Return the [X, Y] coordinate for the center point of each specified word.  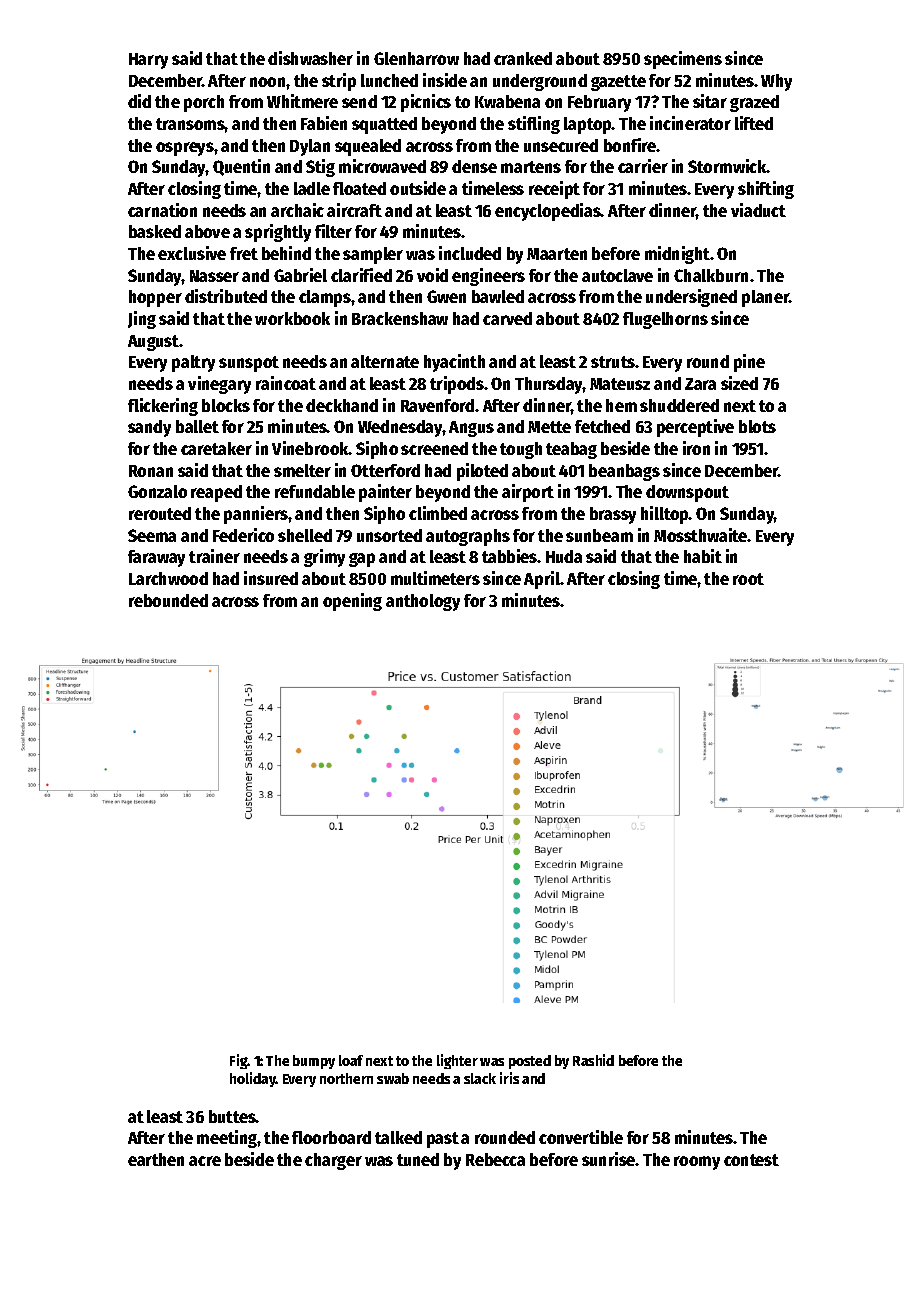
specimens [683, 60]
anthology [423, 602]
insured [271, 578]
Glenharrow [416, 58]
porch [204, 103]
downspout [687, 493]
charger [333, 1161]
